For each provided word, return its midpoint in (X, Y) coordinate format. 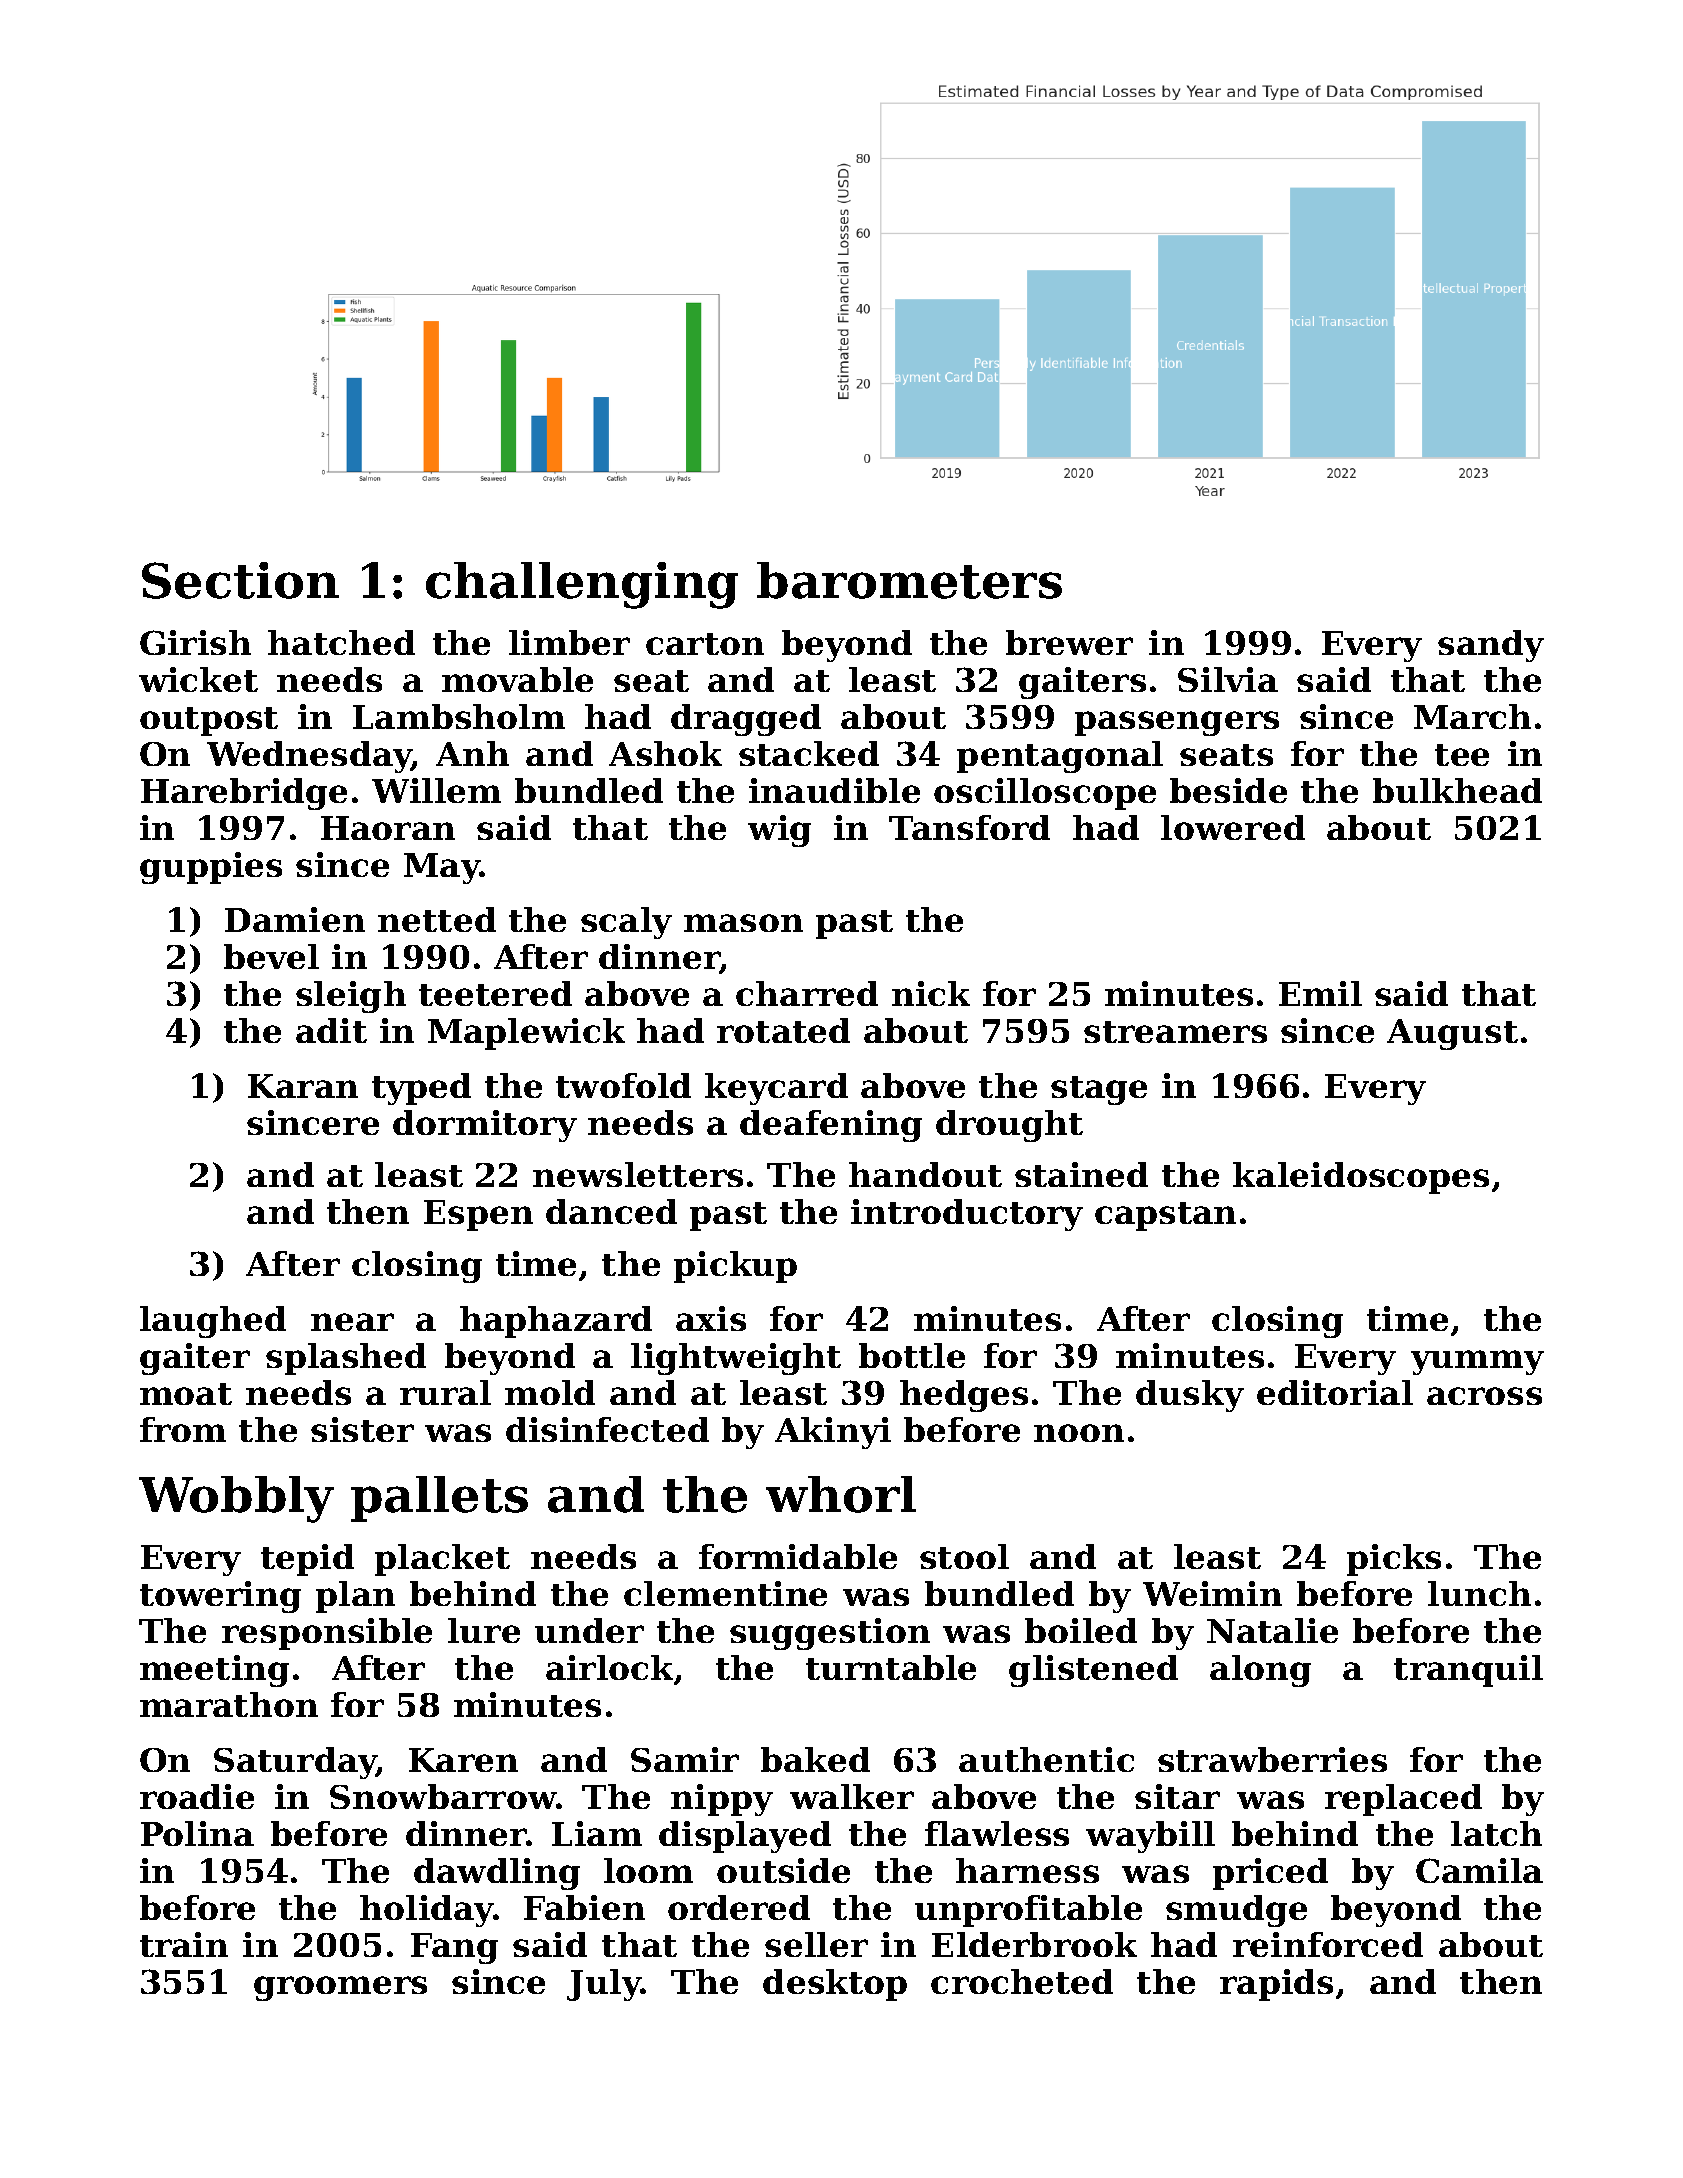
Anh (472, 753)
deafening (831, 1126)
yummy (1477, 1362)
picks (1394, 1560)
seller (816, 1944)
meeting (214, 1671)
